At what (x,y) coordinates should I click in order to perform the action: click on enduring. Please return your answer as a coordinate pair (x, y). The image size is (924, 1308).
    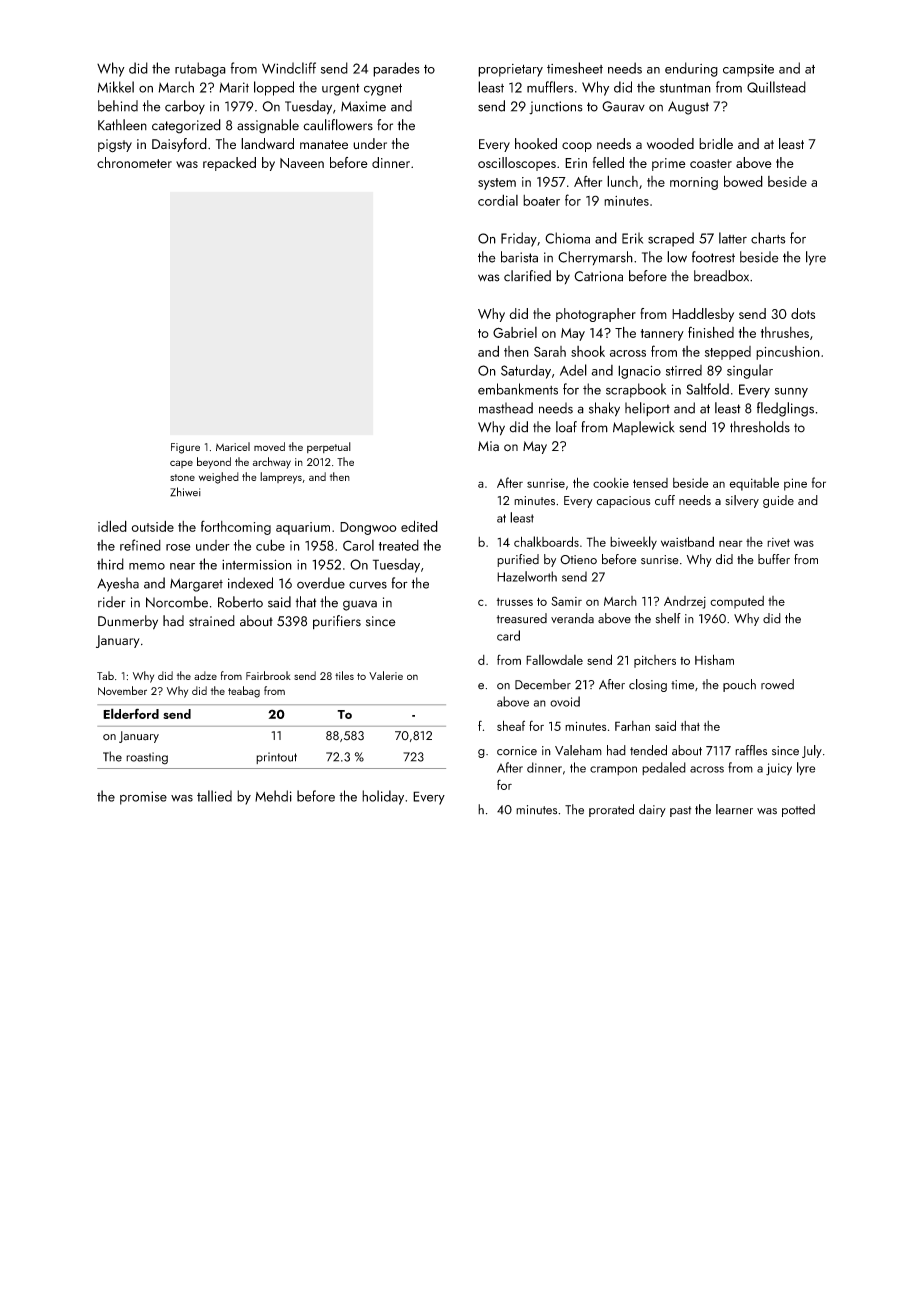
    Looking at the image, I should click on (691, 69).
